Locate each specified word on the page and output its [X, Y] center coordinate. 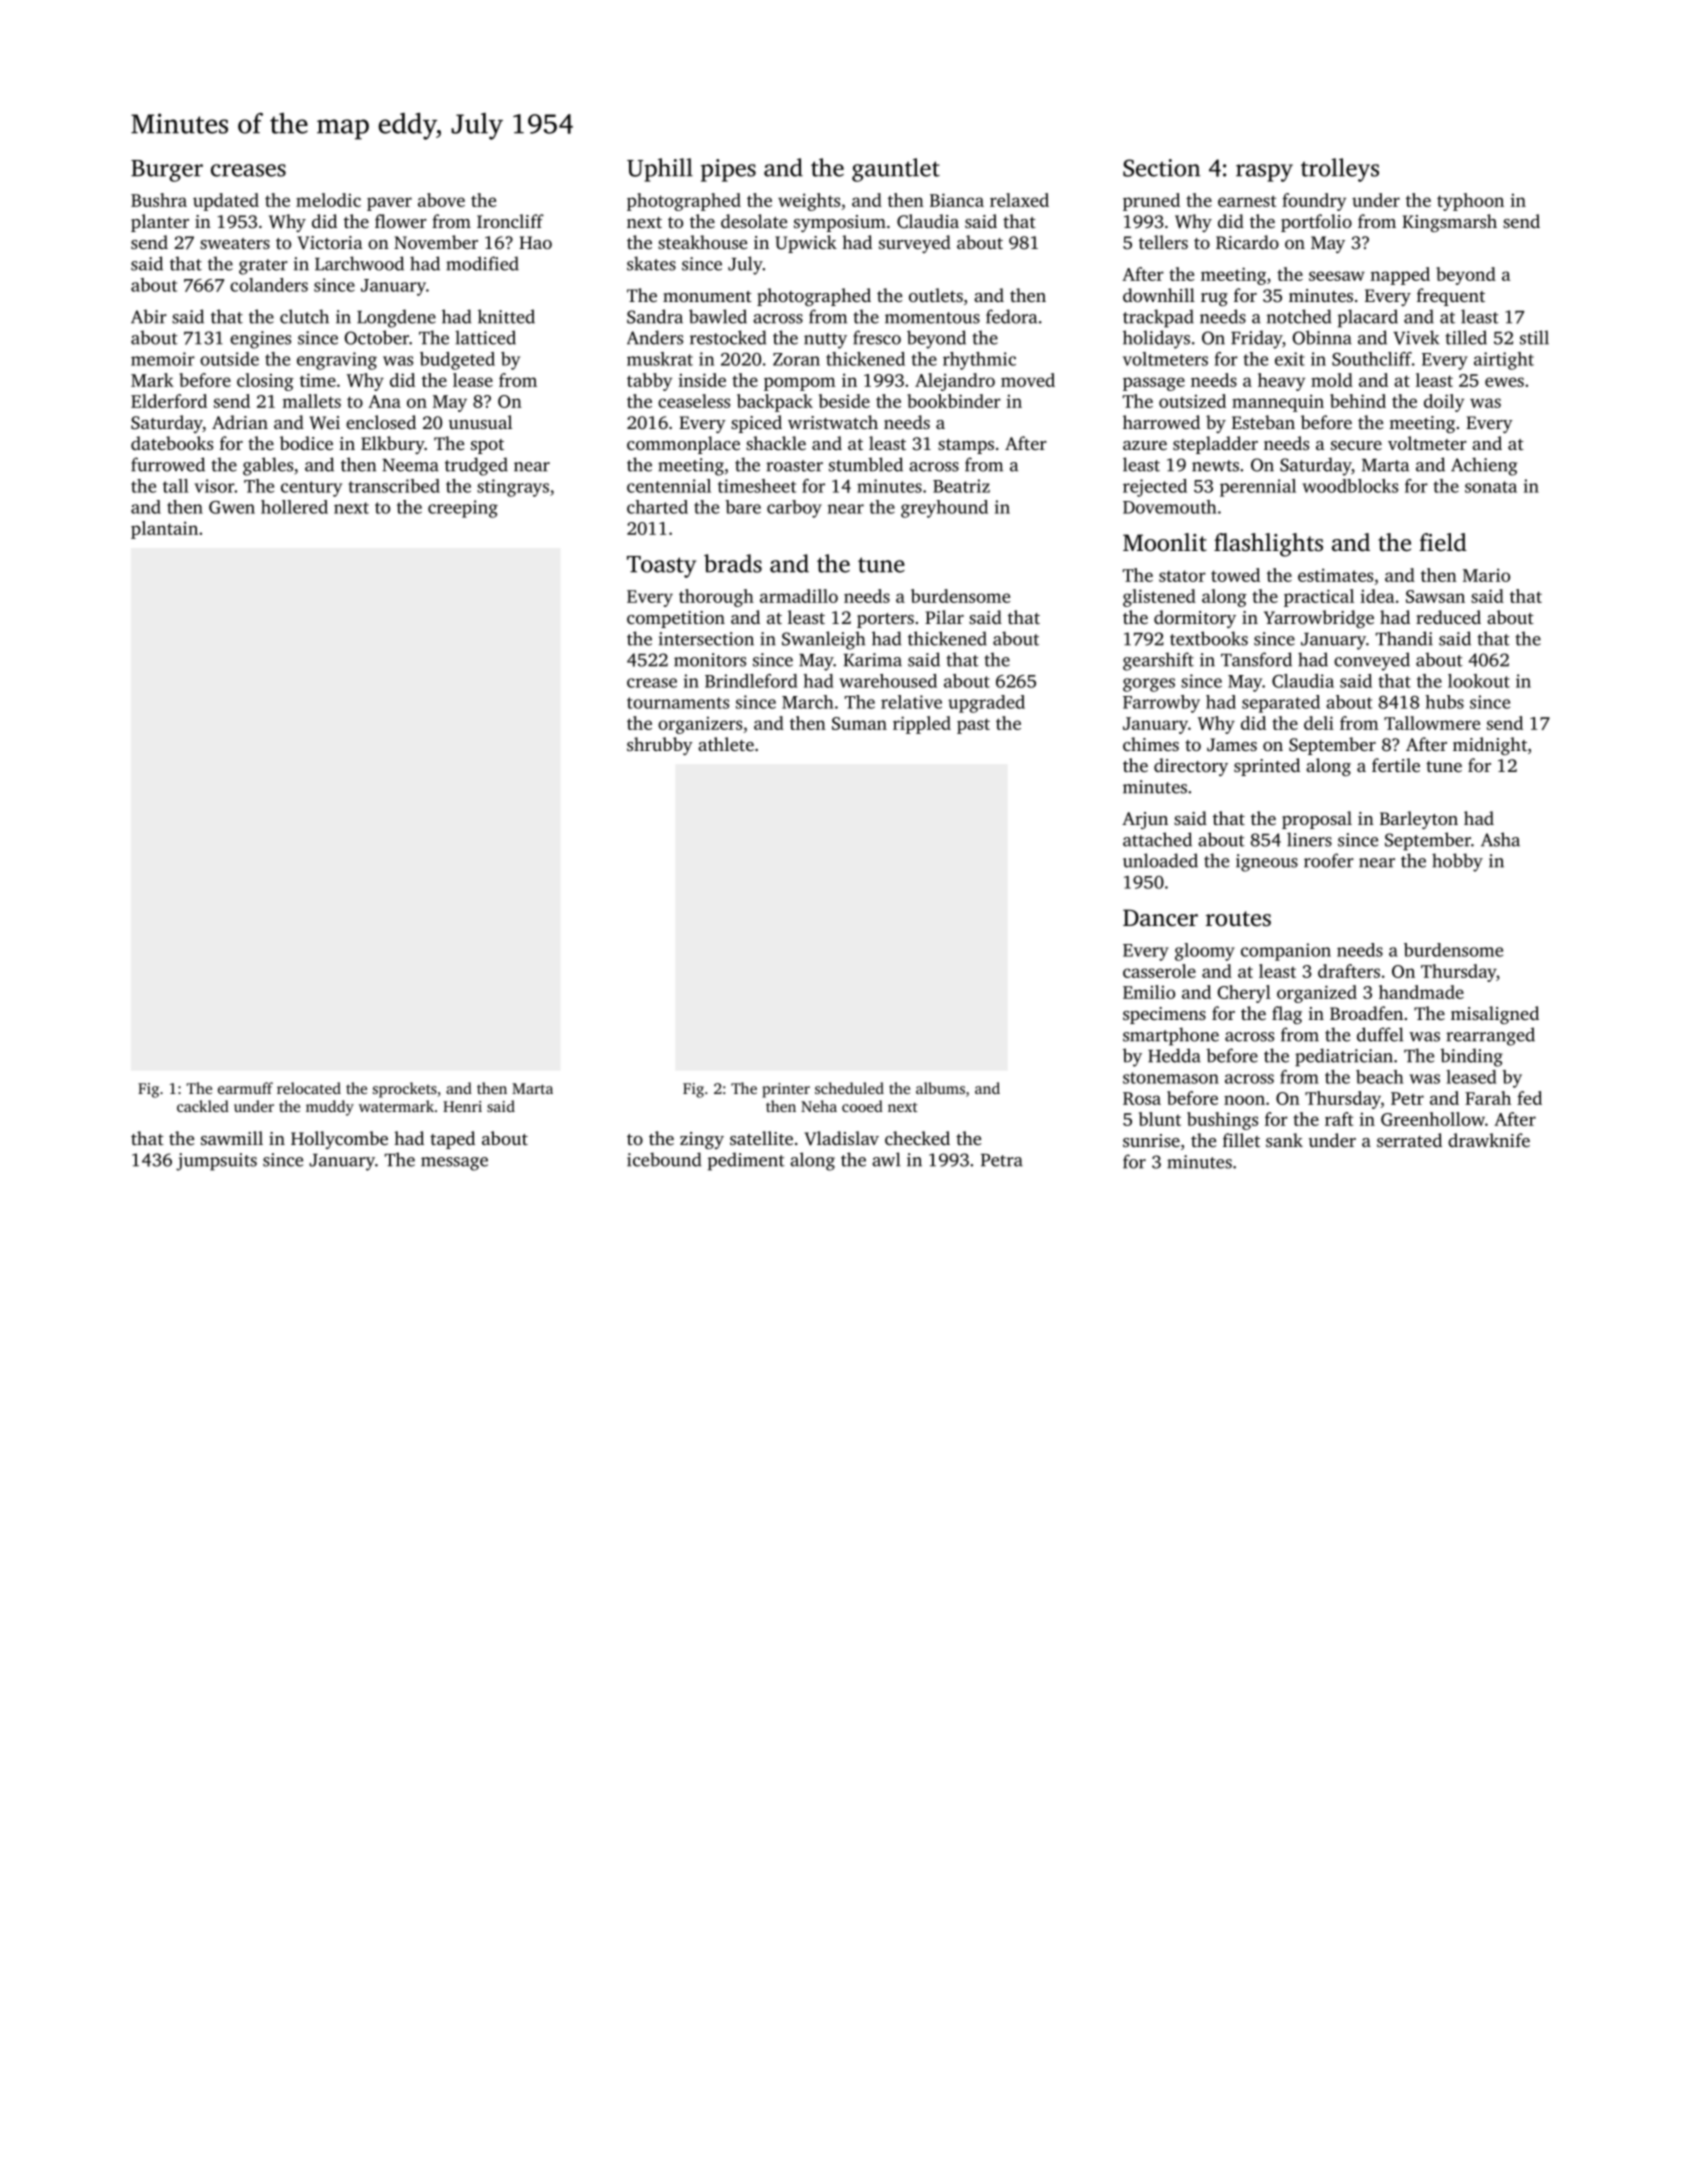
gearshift [1158, 661]
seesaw [1337, 276]
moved [1028, 380]
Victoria [330, 243]
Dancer [1160, 918]
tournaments [678, 703]
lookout [1479, 681]
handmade [1421, 992]
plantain [164, 530]
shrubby [660, 746]
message [454, 1164]
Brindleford [751, 681]
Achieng [1484, 466]
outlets [936, 295]
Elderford [169, 401]
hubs [1444, 702]
